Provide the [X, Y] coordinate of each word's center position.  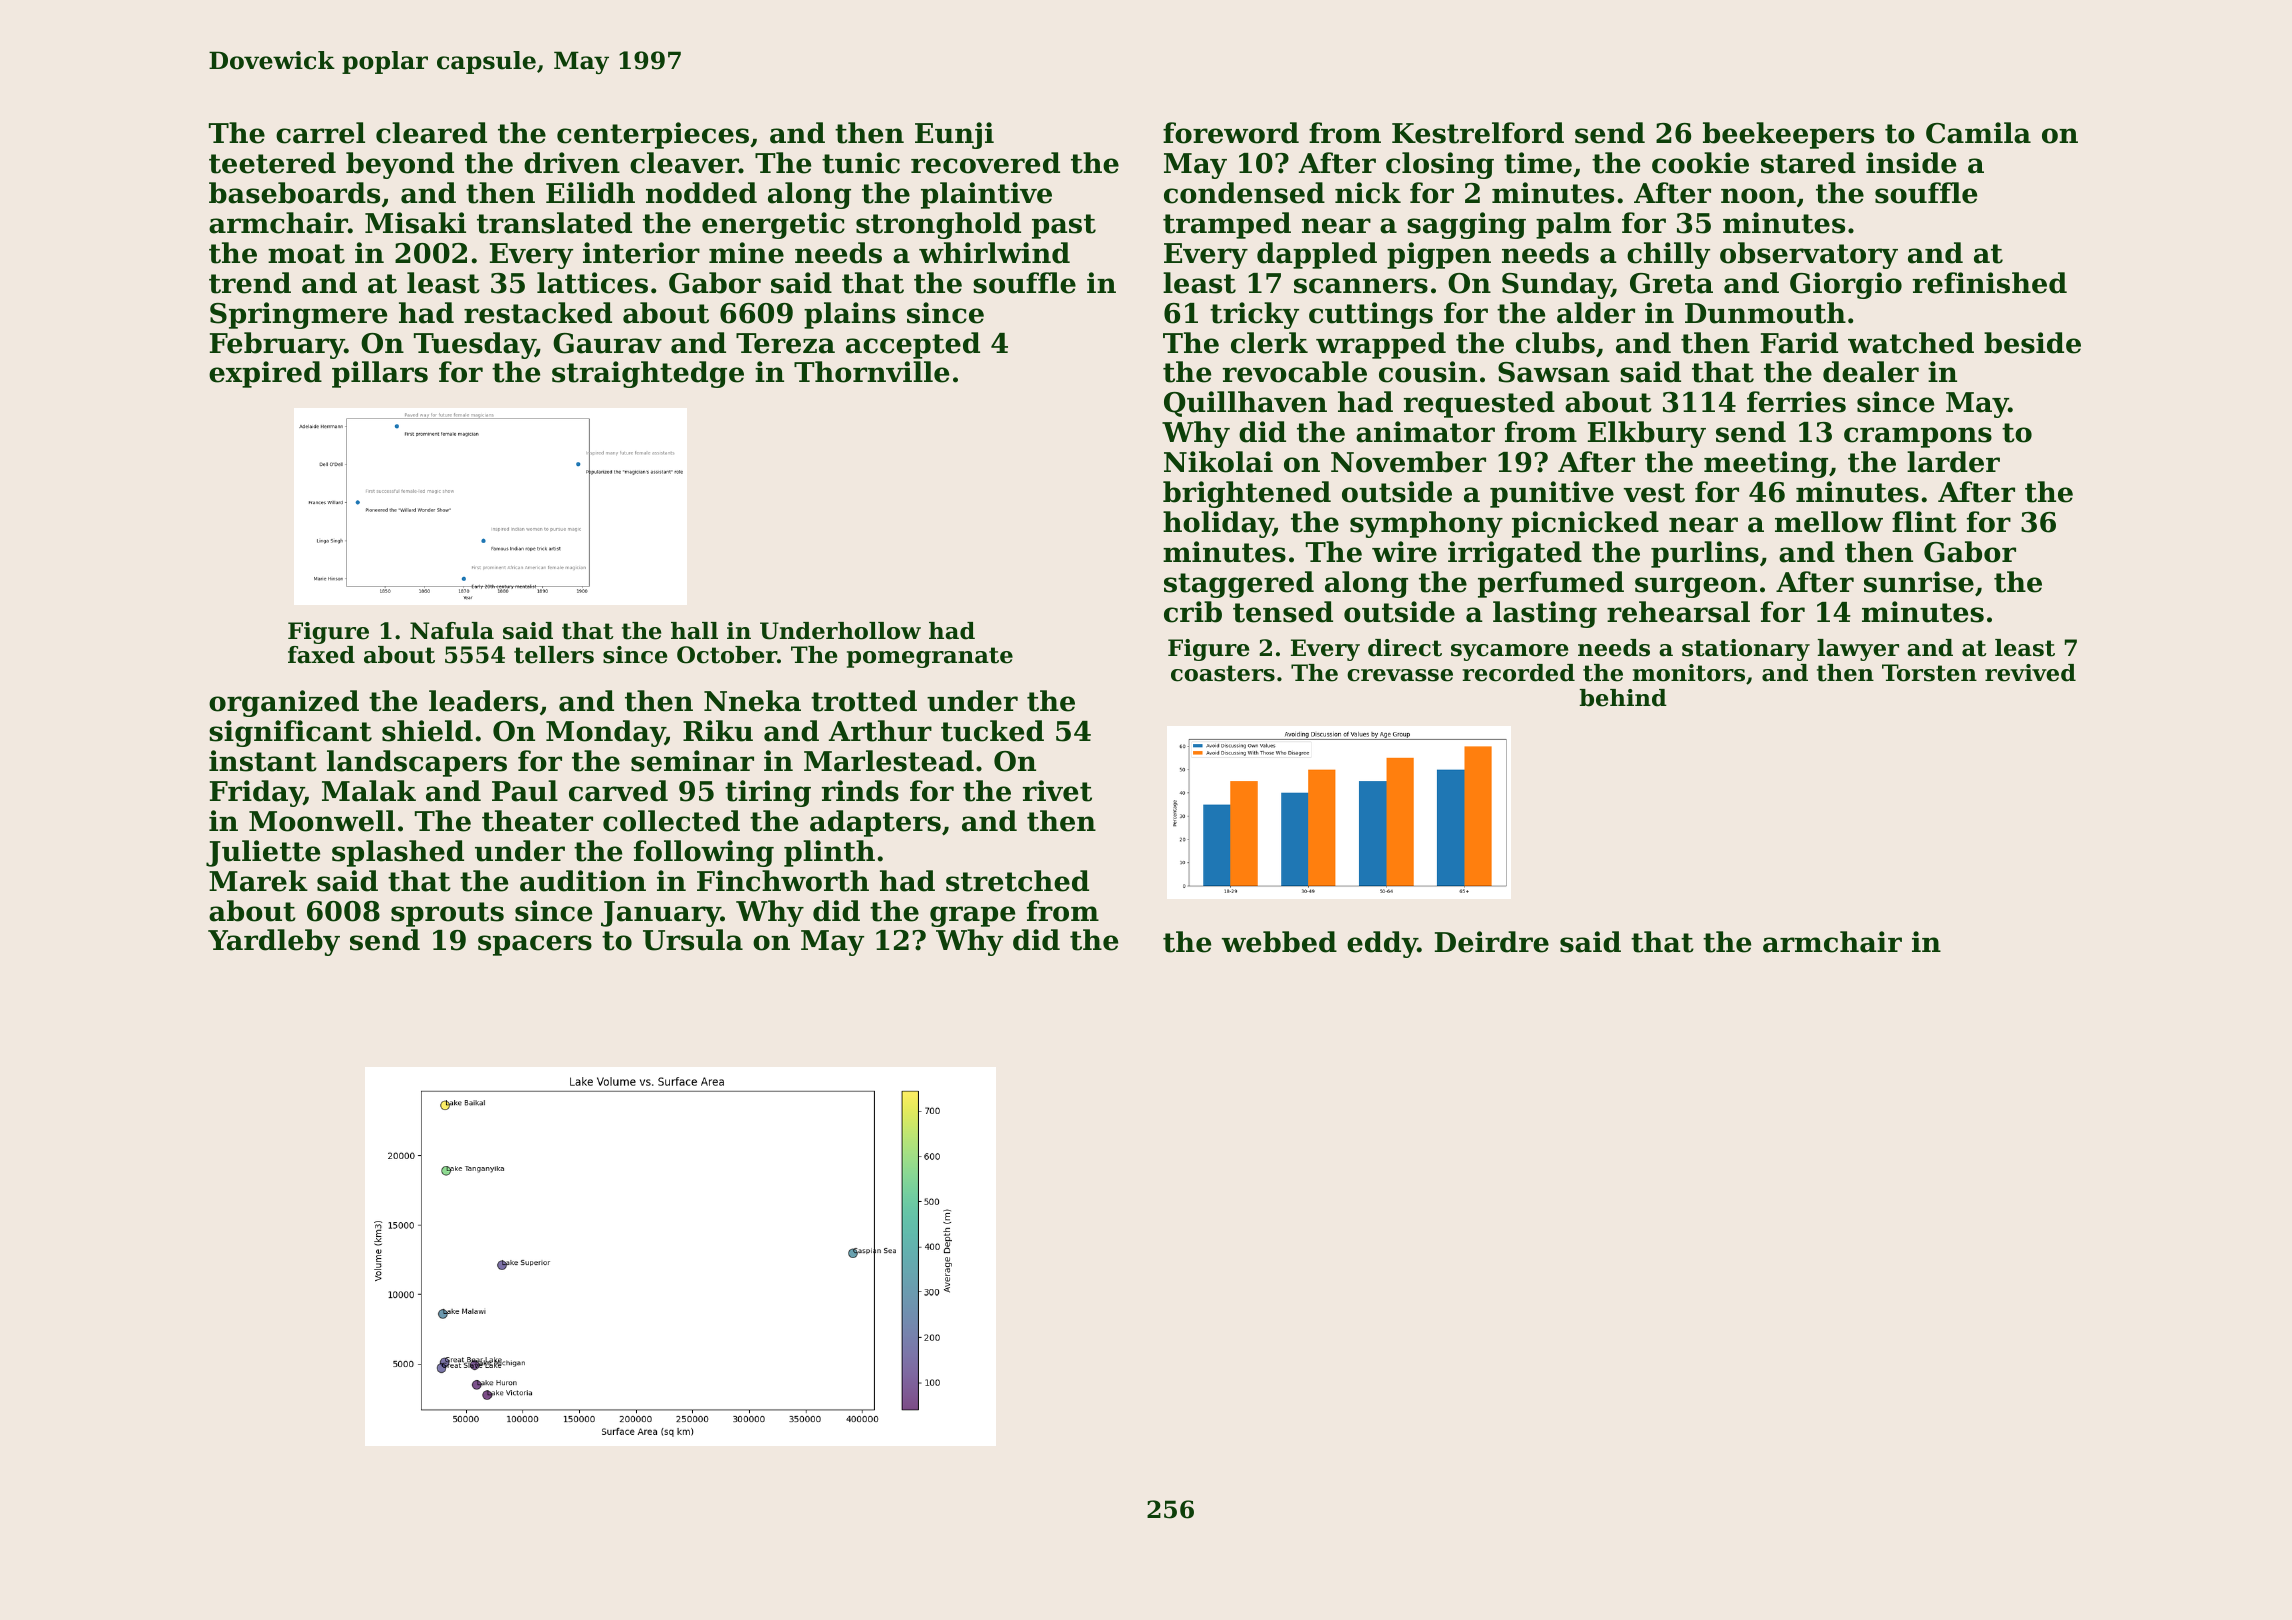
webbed [1279, 942]
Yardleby [274, 942]
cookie [1700, 163]
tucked [992, 731]
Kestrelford [1478, 133]
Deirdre [1492, 942]
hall [694, 631]
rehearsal [1678, 612]
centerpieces [653, 135]
